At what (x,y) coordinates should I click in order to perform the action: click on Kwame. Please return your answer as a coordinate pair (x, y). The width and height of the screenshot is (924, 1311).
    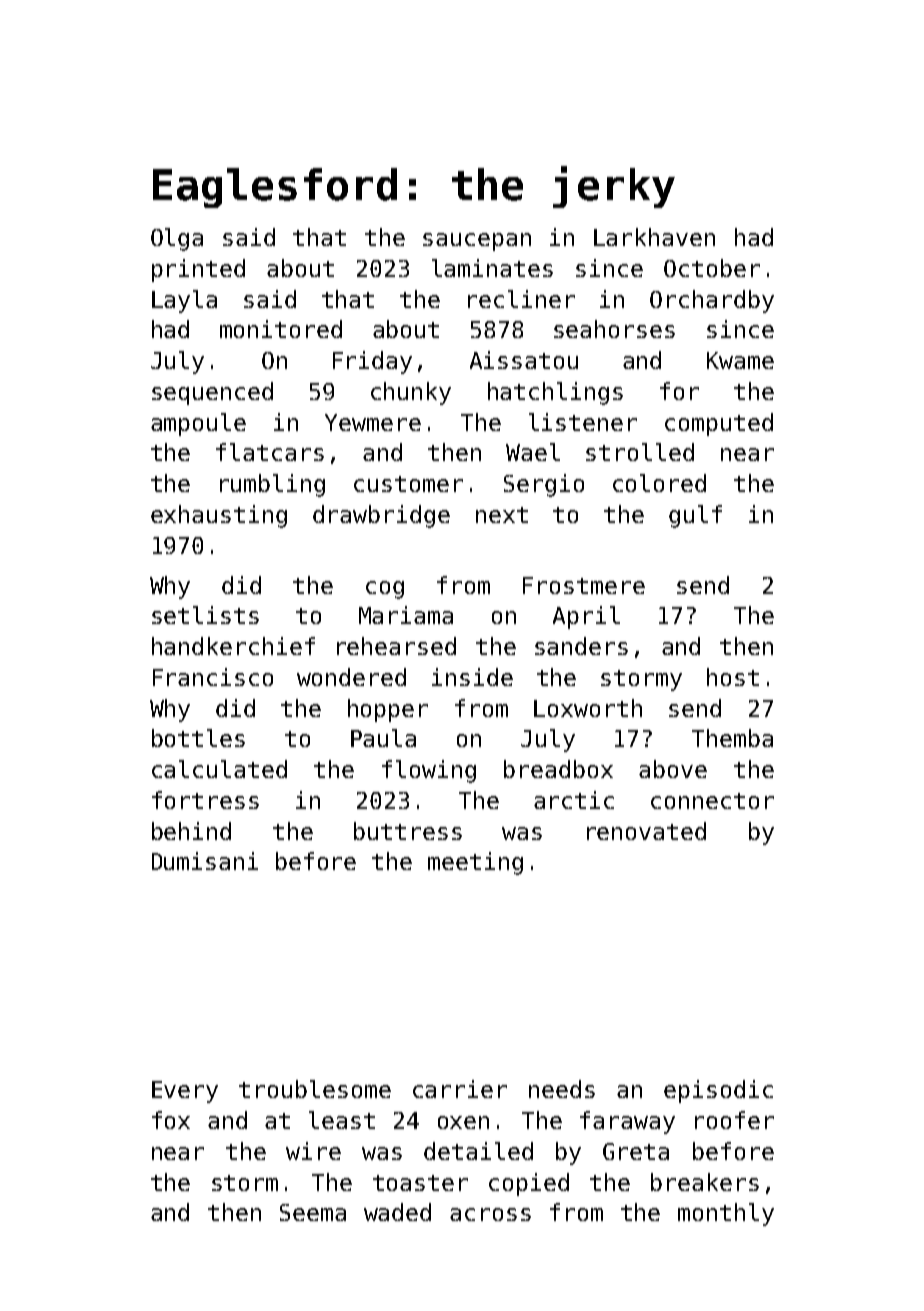
    Looking at the image, I should click on (740, 360).
